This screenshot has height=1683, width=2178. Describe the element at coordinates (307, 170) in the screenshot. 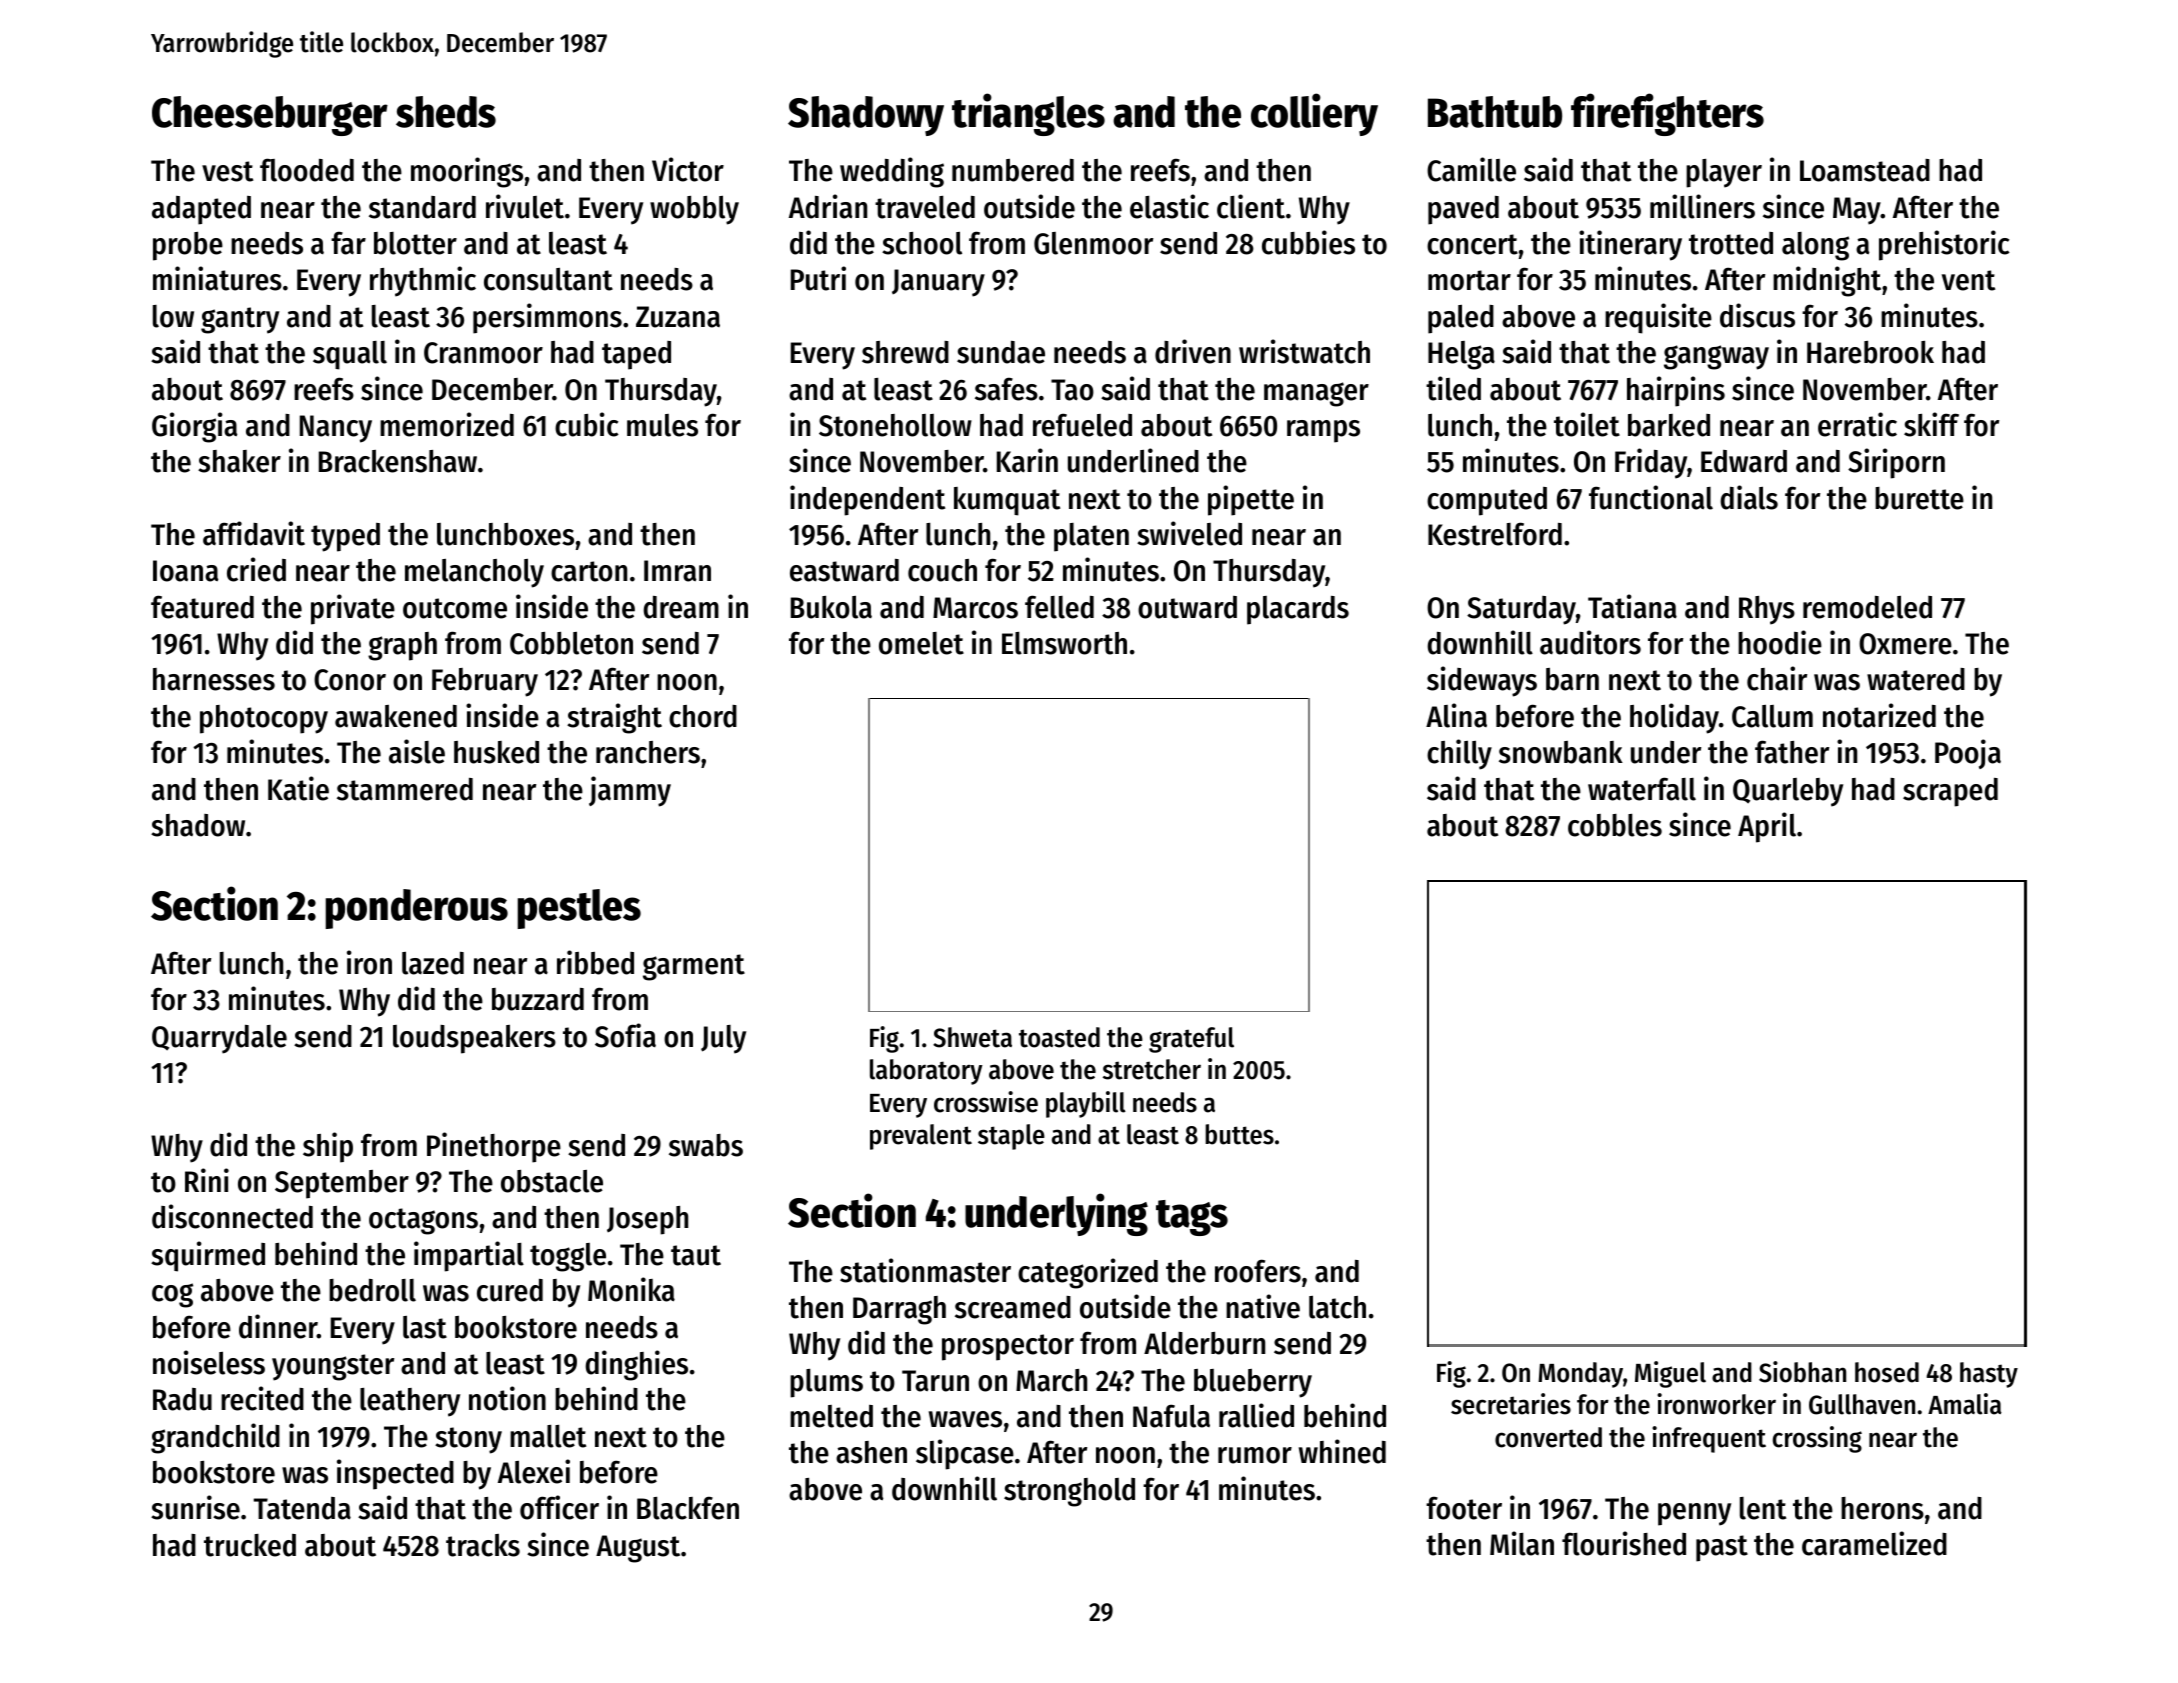

I see `flooded` at that location.
